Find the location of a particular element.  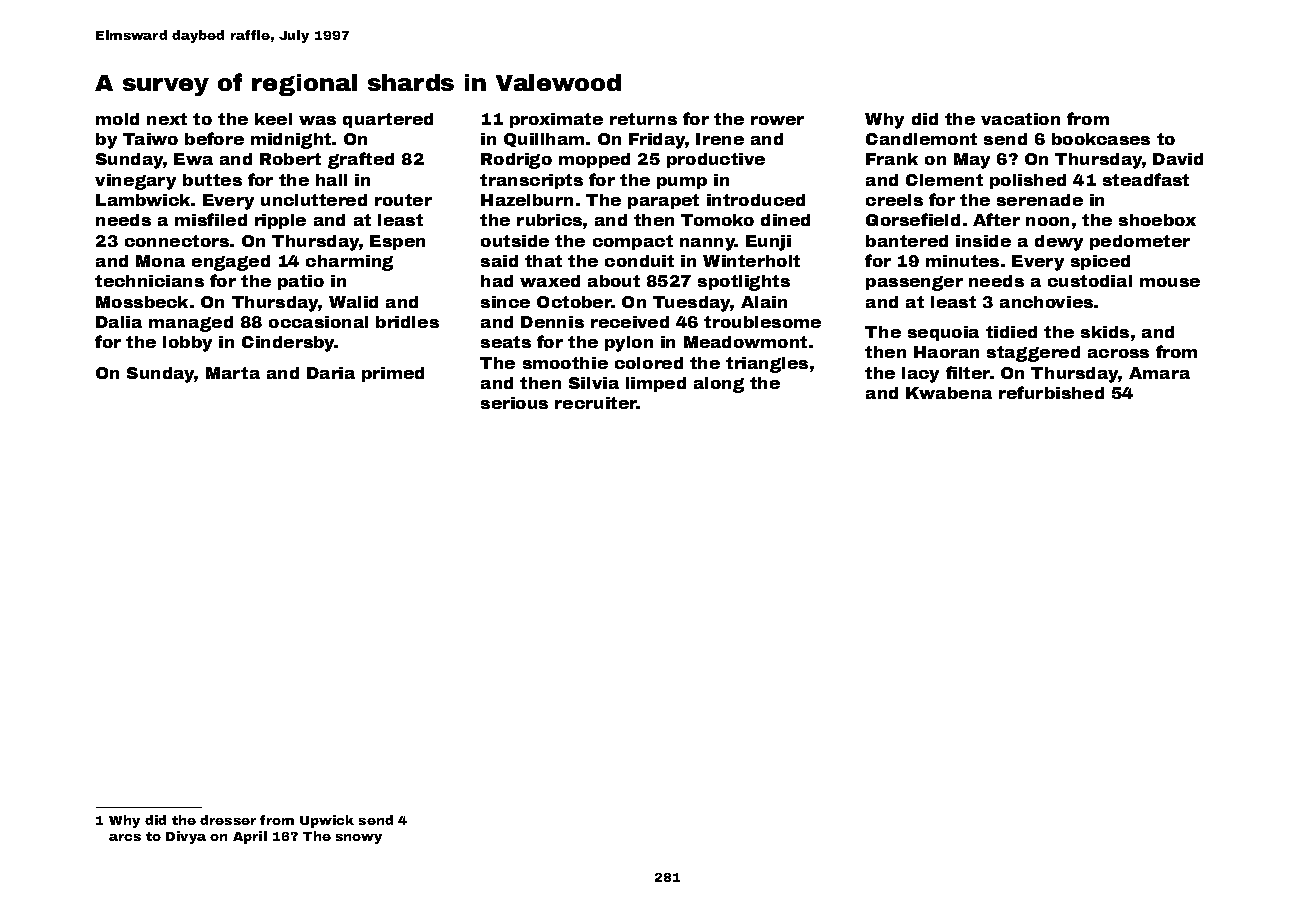

mold is located at coordinates (117, 119).
